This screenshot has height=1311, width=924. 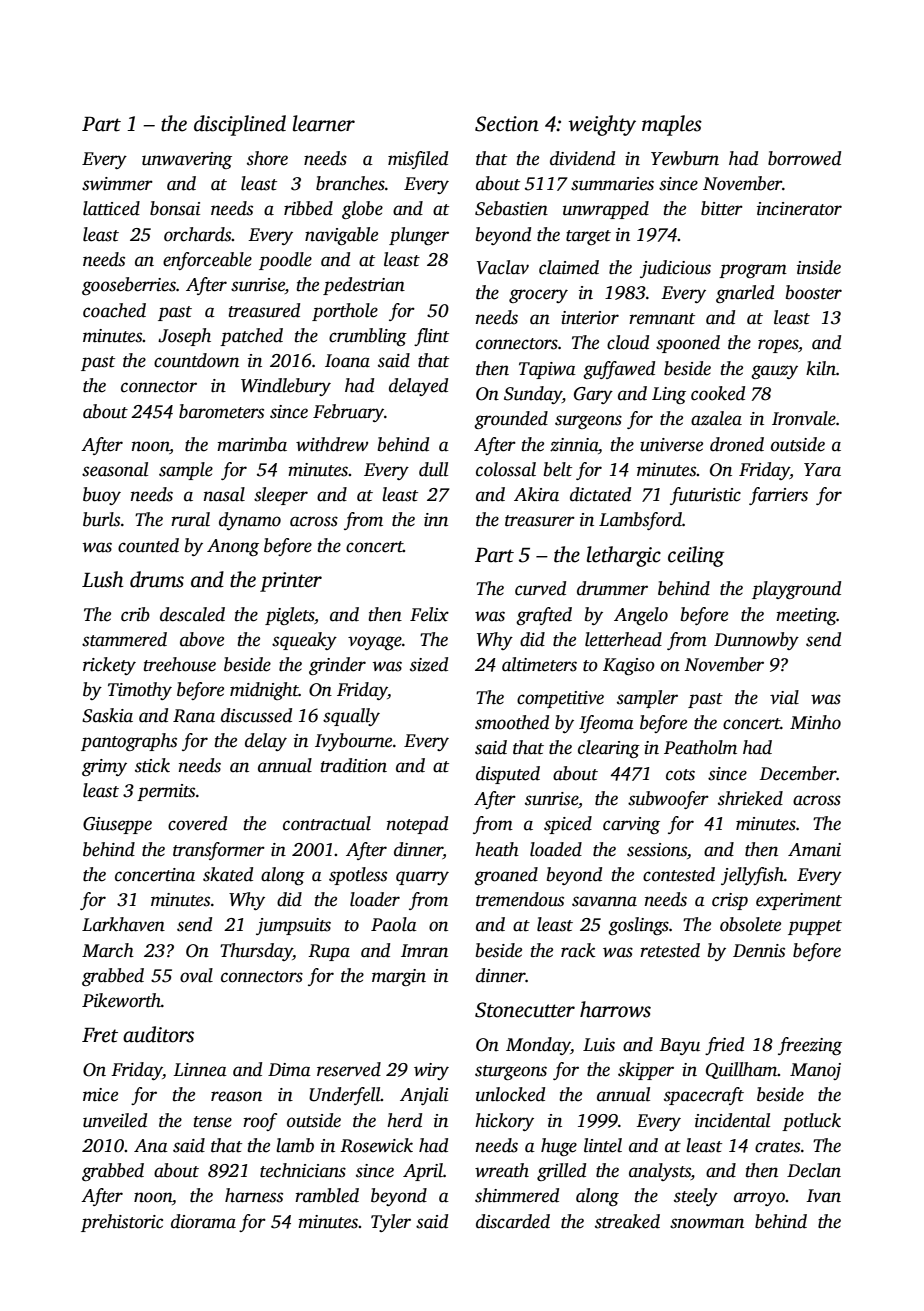 I want to click on rack, so click(x=578, y=950).
